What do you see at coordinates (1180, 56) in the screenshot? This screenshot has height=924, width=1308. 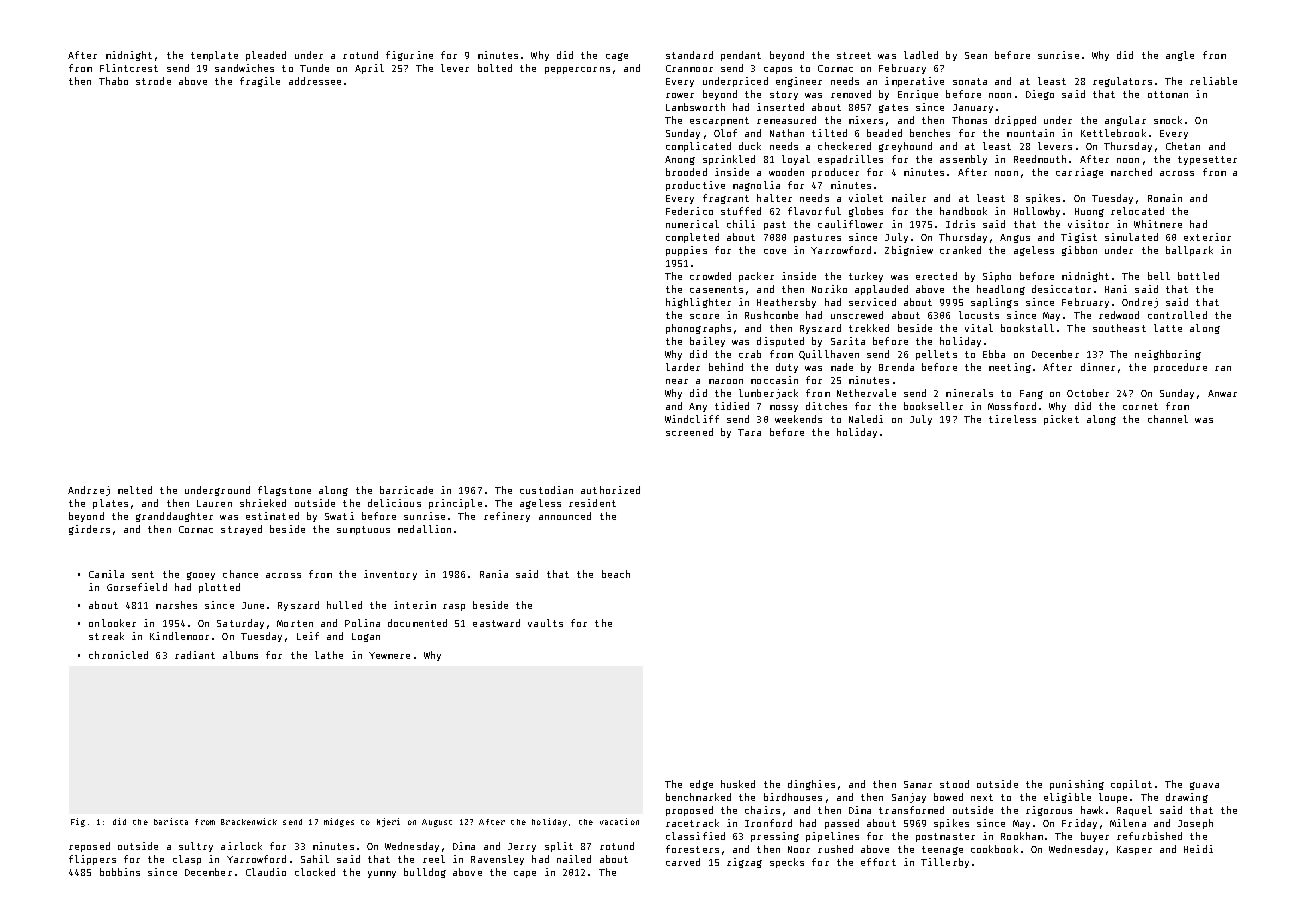 I see `angle` at bounding box center [1180, 56].
